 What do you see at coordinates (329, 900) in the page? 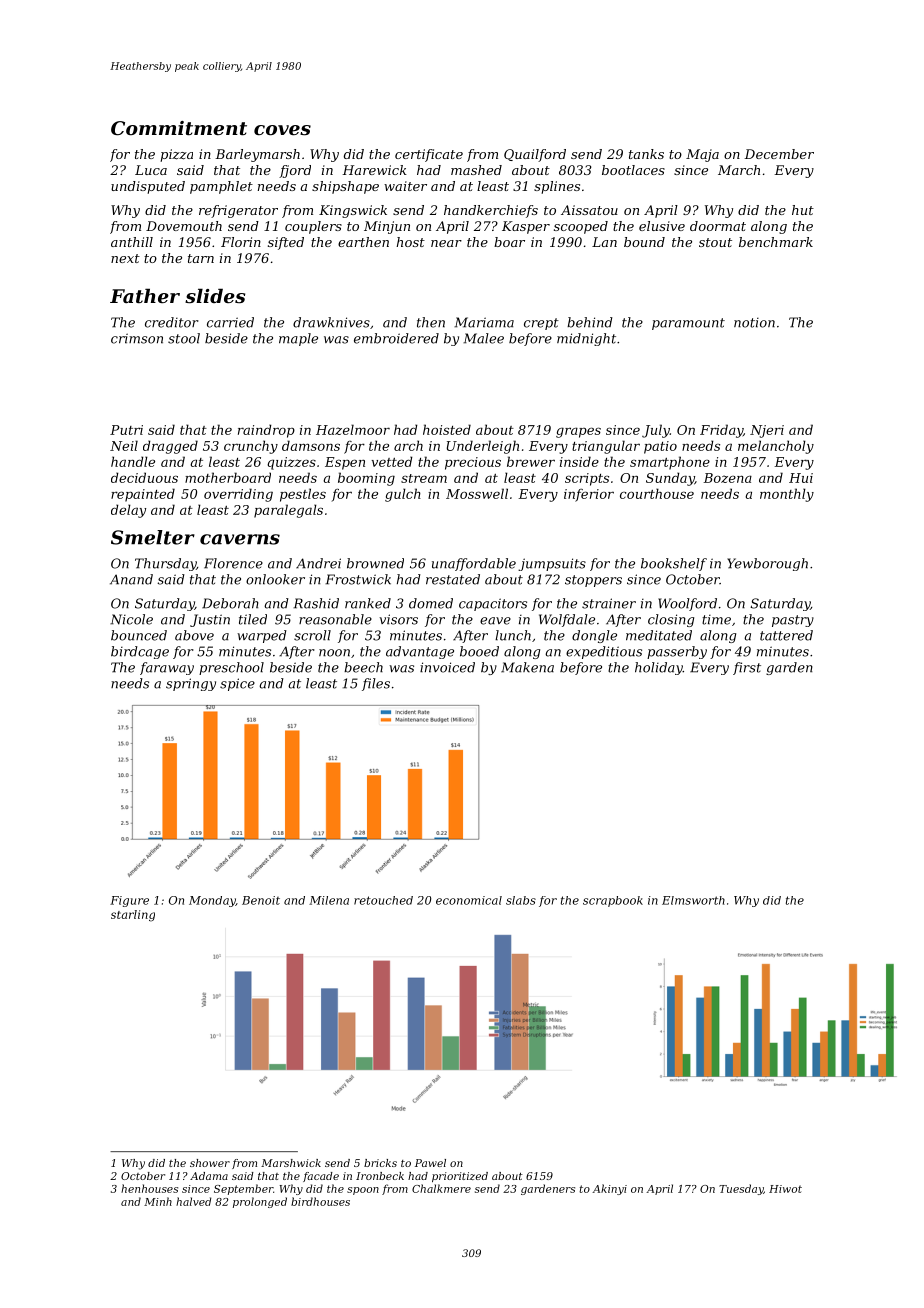
I see `Milena` at bounding box center [329, 900].
